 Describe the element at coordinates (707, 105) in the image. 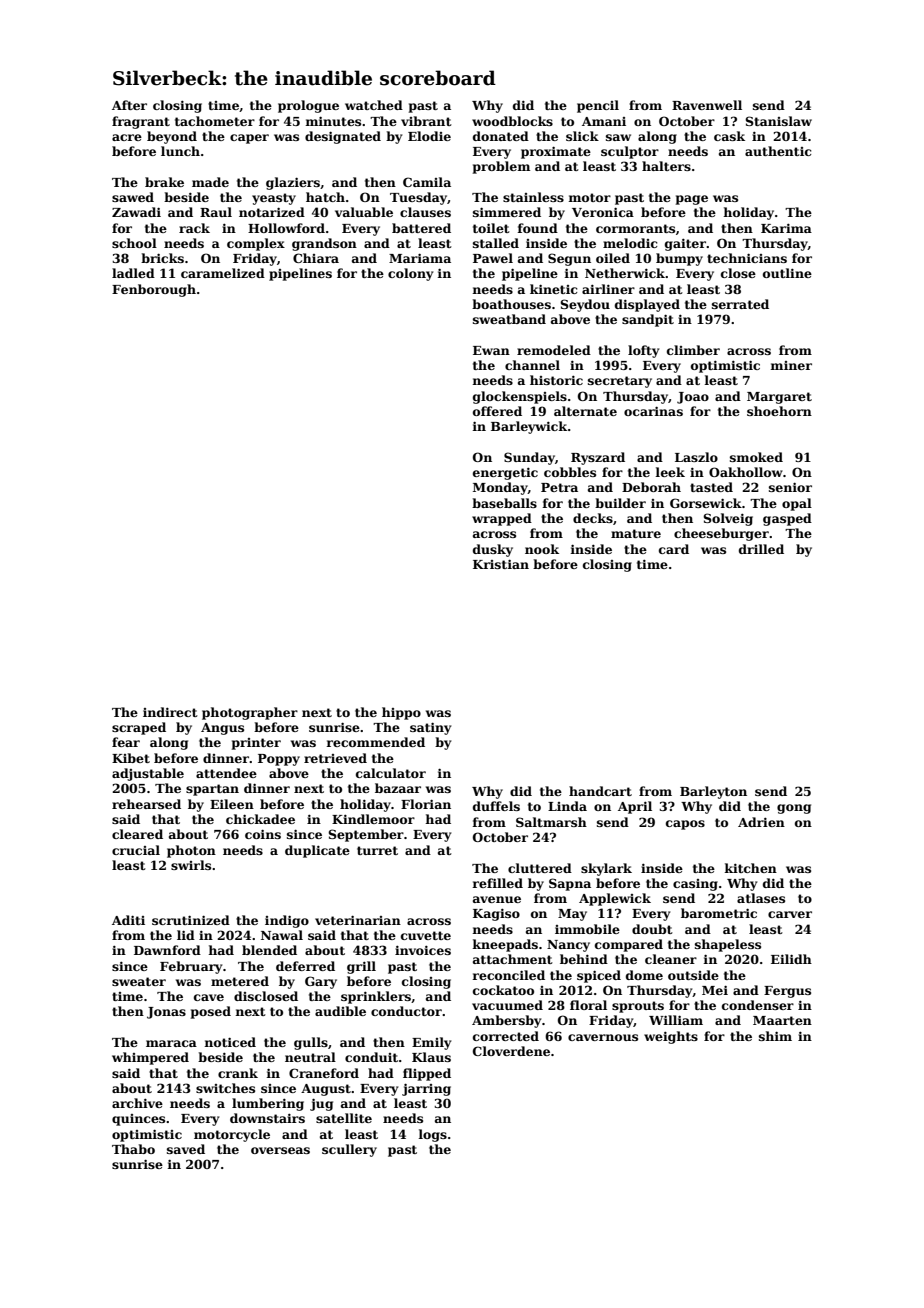

I see `Ravenwell` at that location.
